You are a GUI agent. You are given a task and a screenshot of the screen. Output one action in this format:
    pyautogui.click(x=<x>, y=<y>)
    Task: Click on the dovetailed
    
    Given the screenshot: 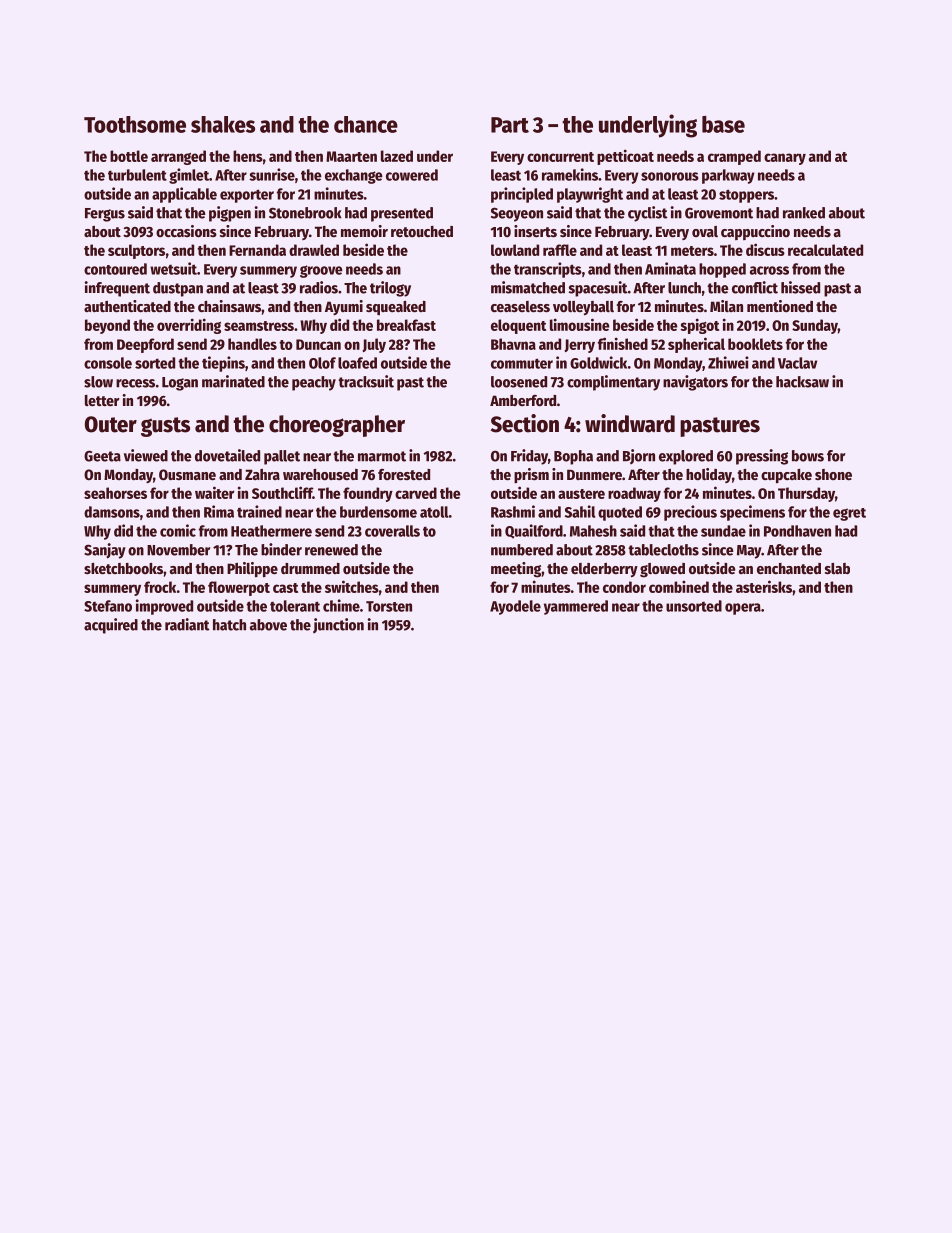 What is the action you would take?
    pyautogui.click(x=227, y=455)
